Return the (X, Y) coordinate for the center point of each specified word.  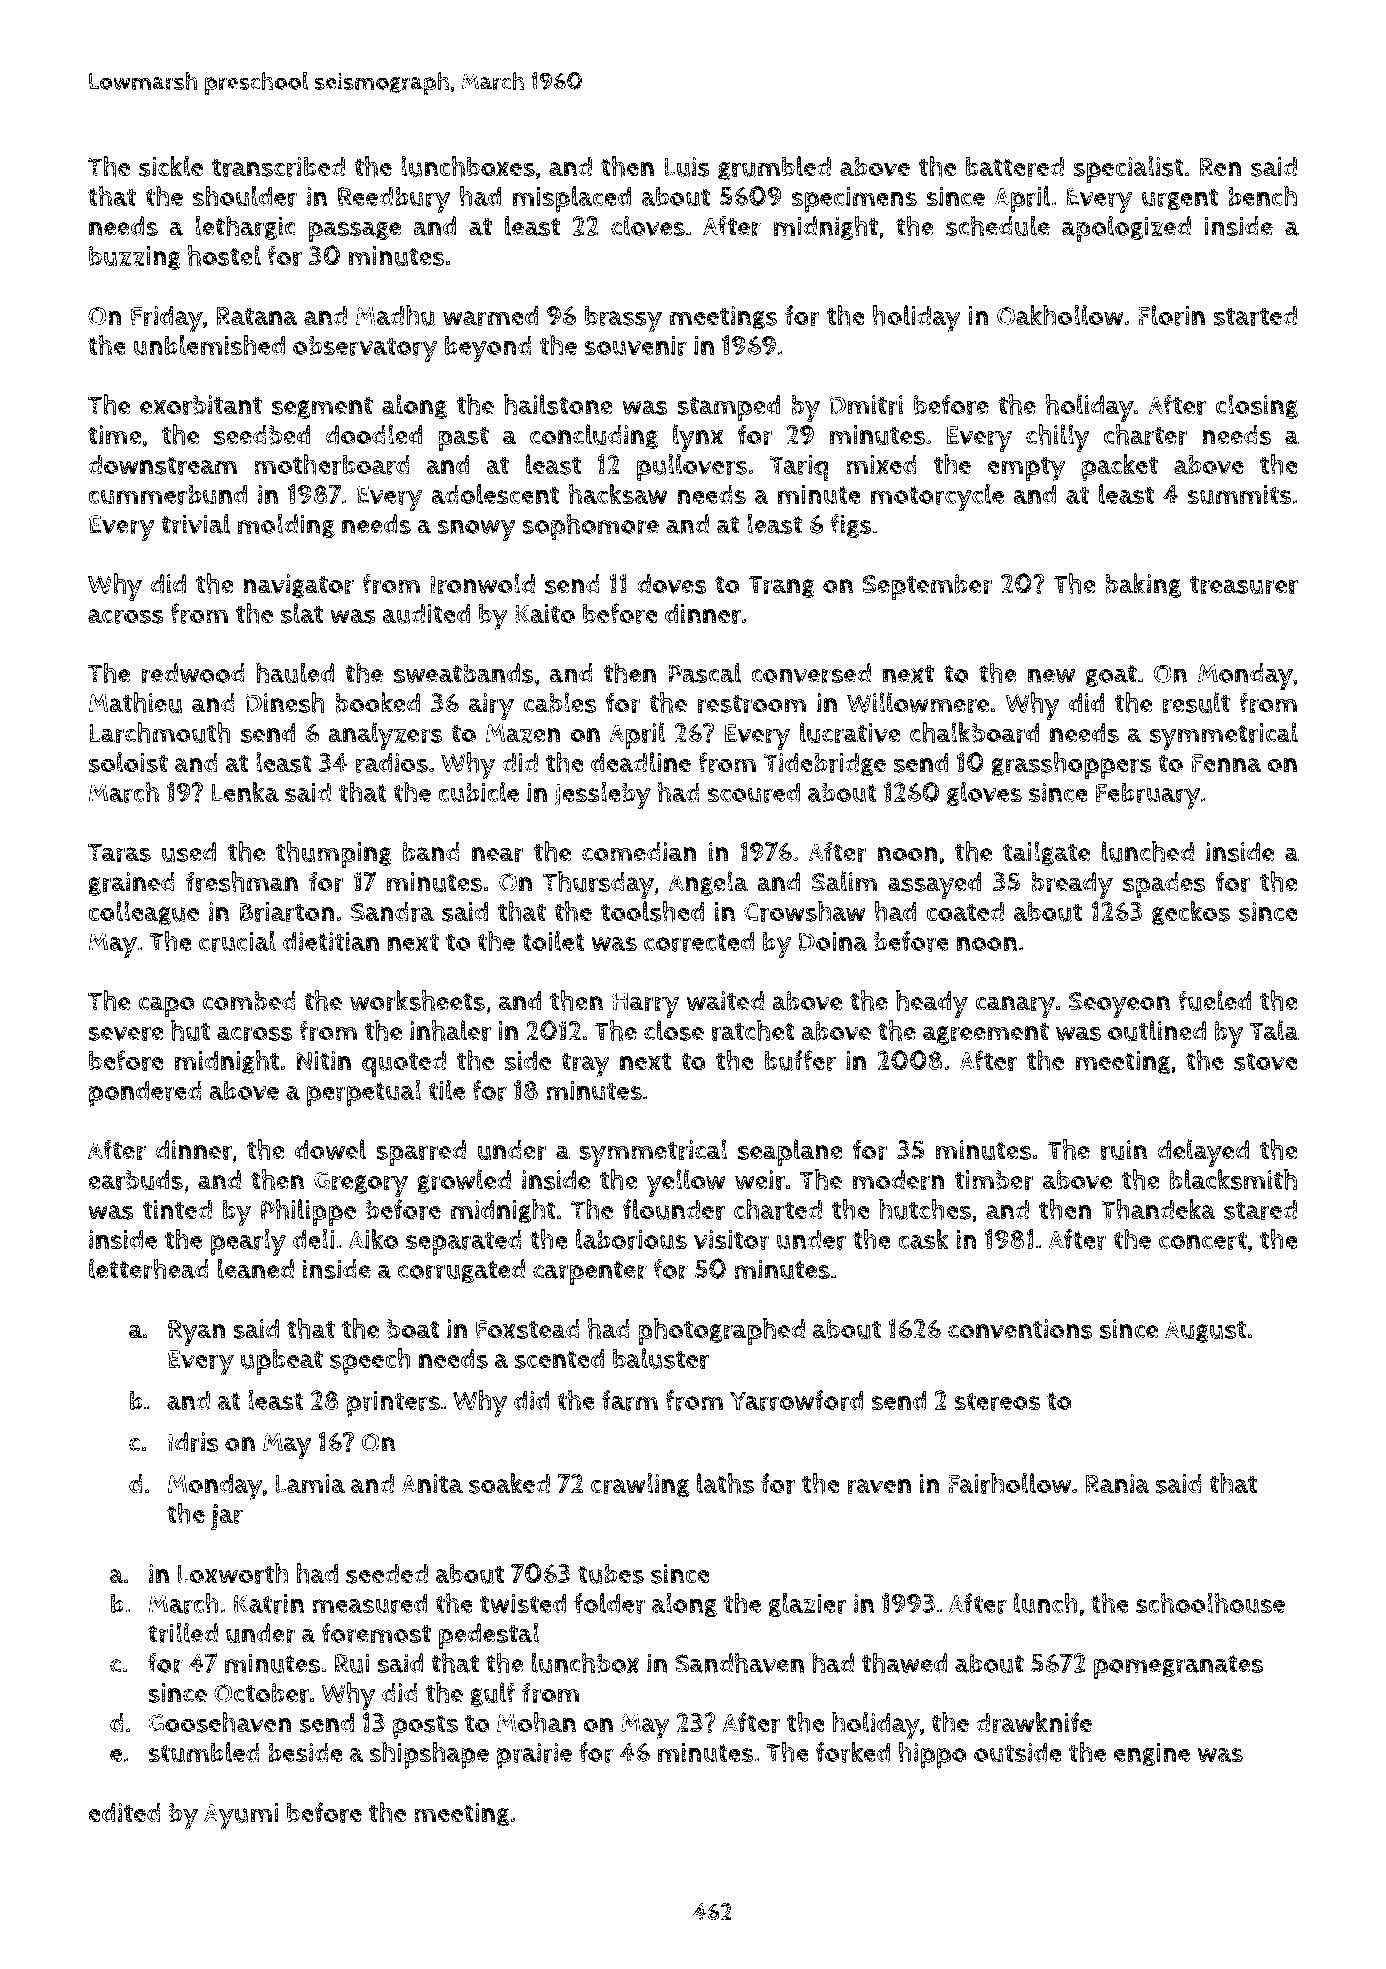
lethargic (245, 227)
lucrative (850, 732)
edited (124, 1812)
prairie (534, 1756)
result (1196, 702)
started (1255, 316)
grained (131, 884)
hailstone (558, 404)
